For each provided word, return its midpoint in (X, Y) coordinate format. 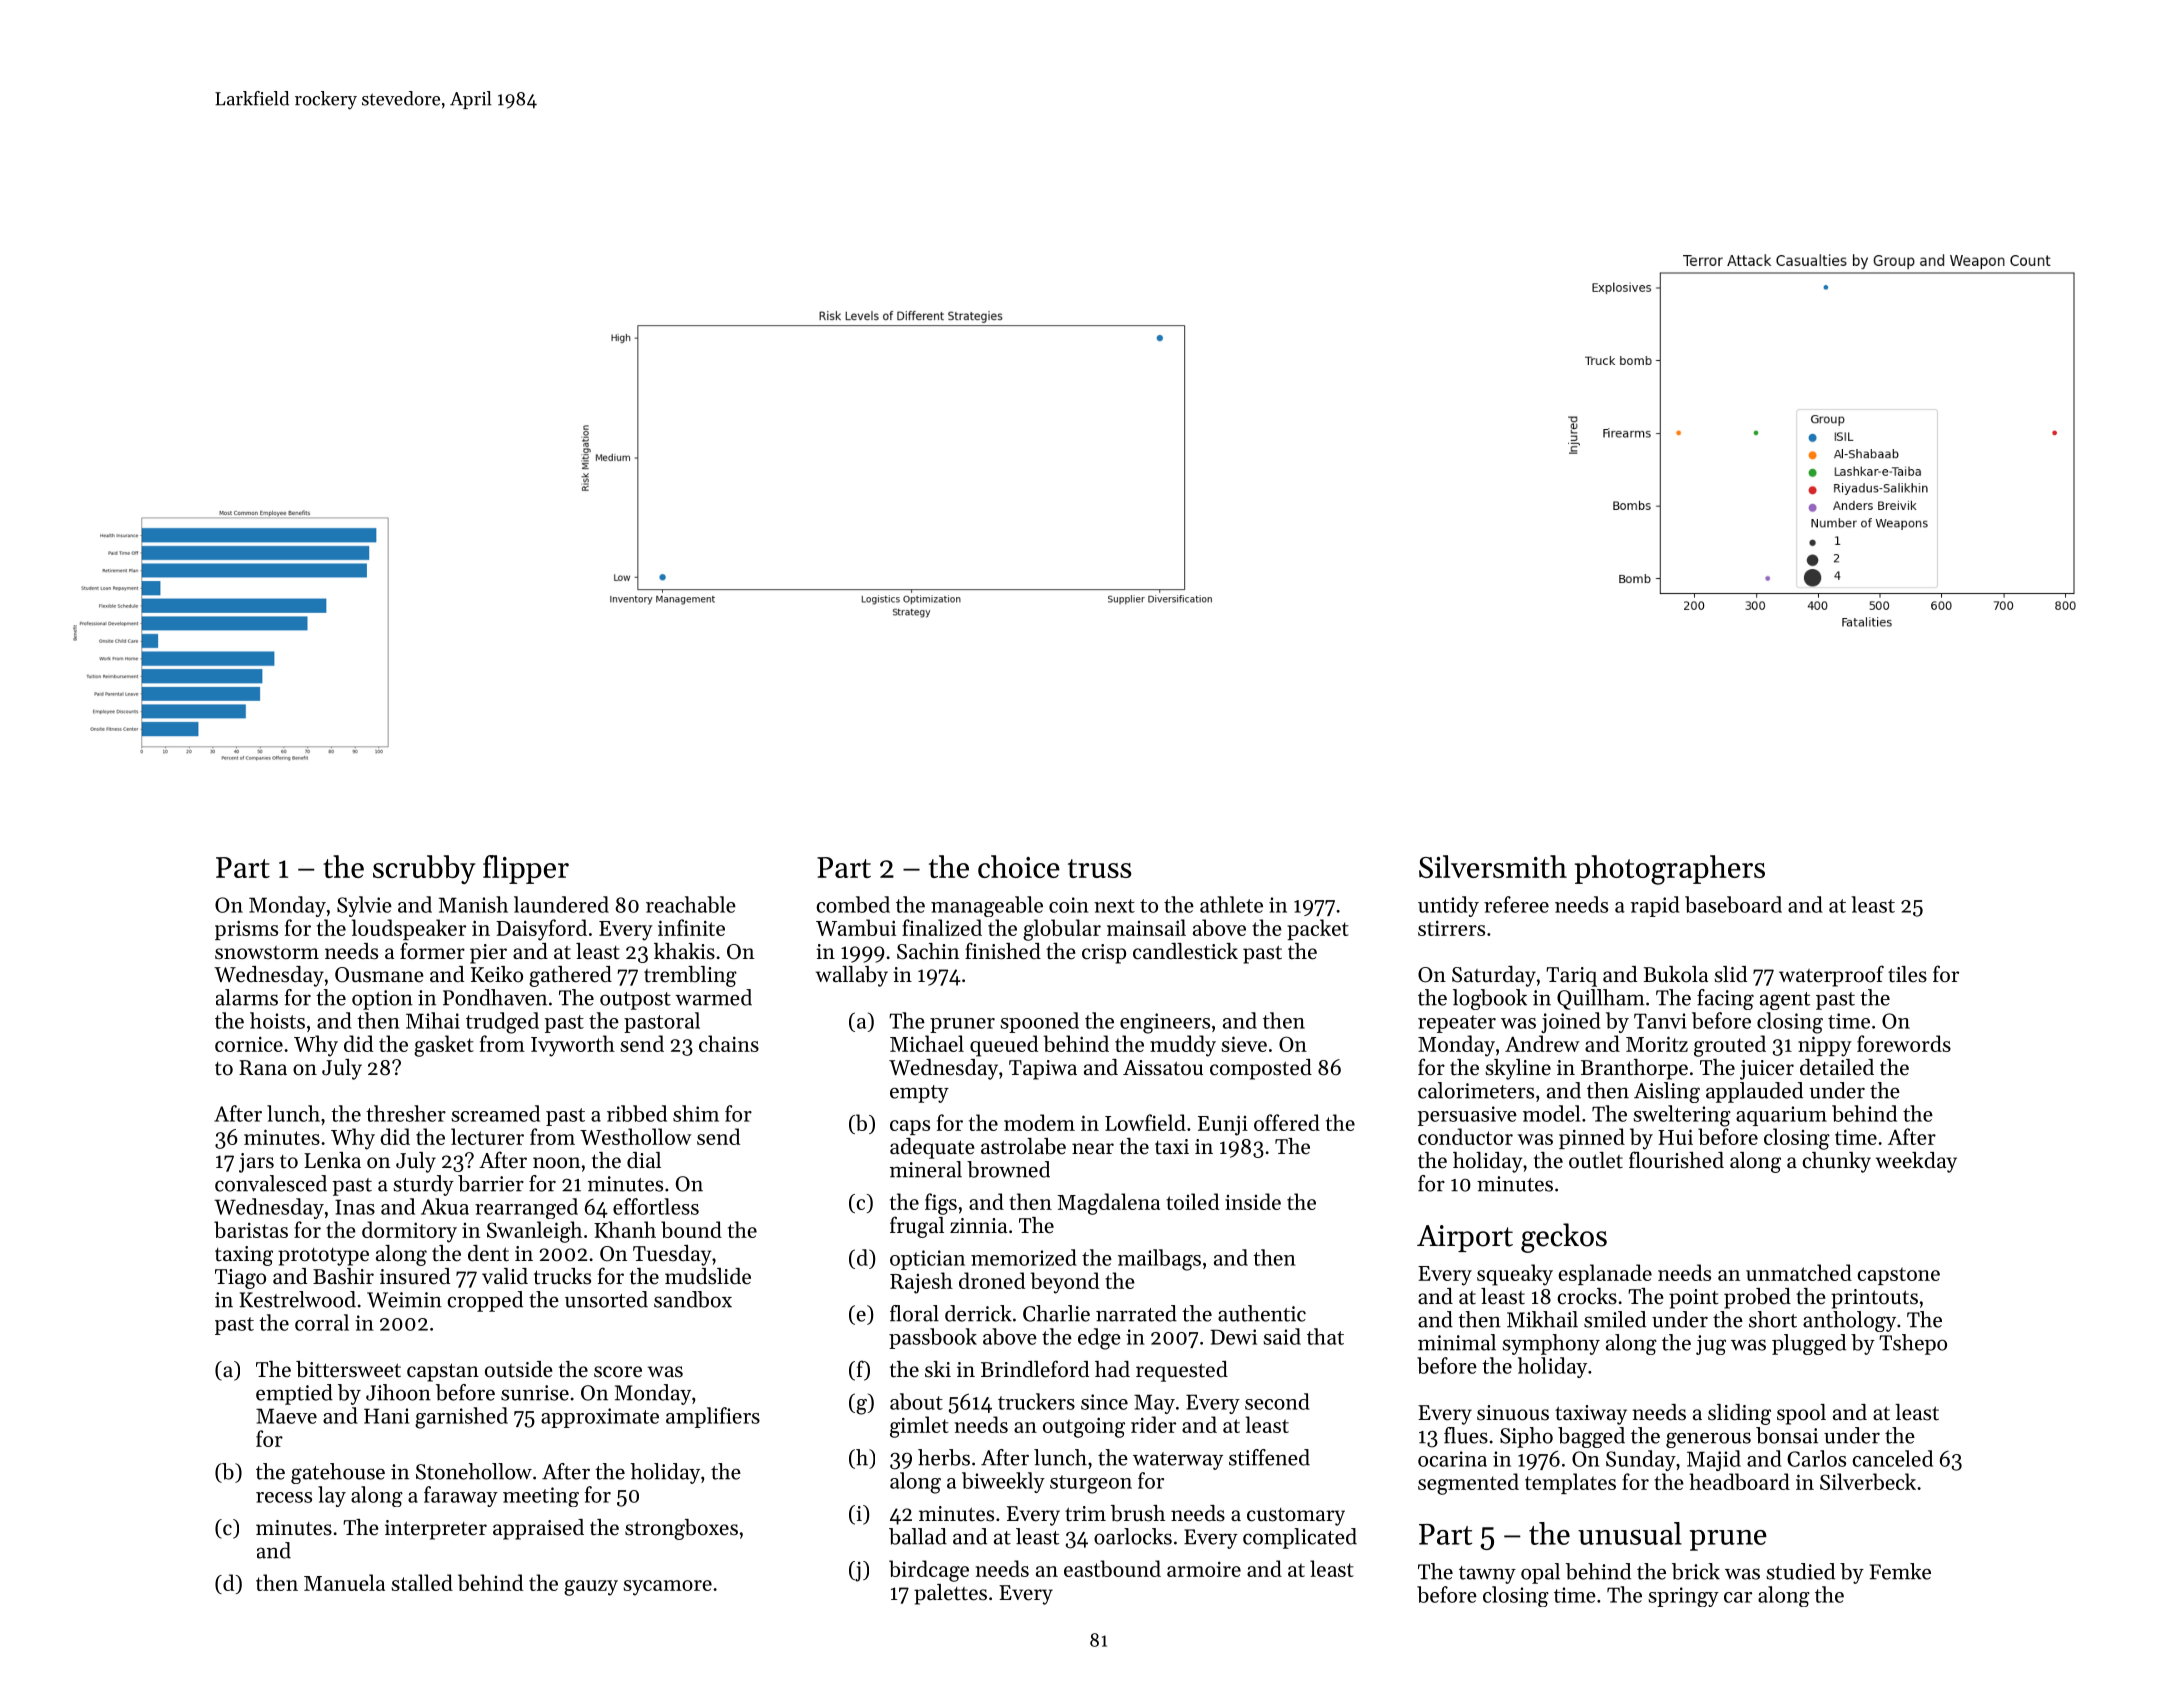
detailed (1837, 1067)
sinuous (1513, 1413)
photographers (1670, 870)
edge (1099, 1339)
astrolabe (1023, 1146)
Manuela (344, 1582)
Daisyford (541, 930)
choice (1019, 866)
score (618, 1372)
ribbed (637, 1113)
